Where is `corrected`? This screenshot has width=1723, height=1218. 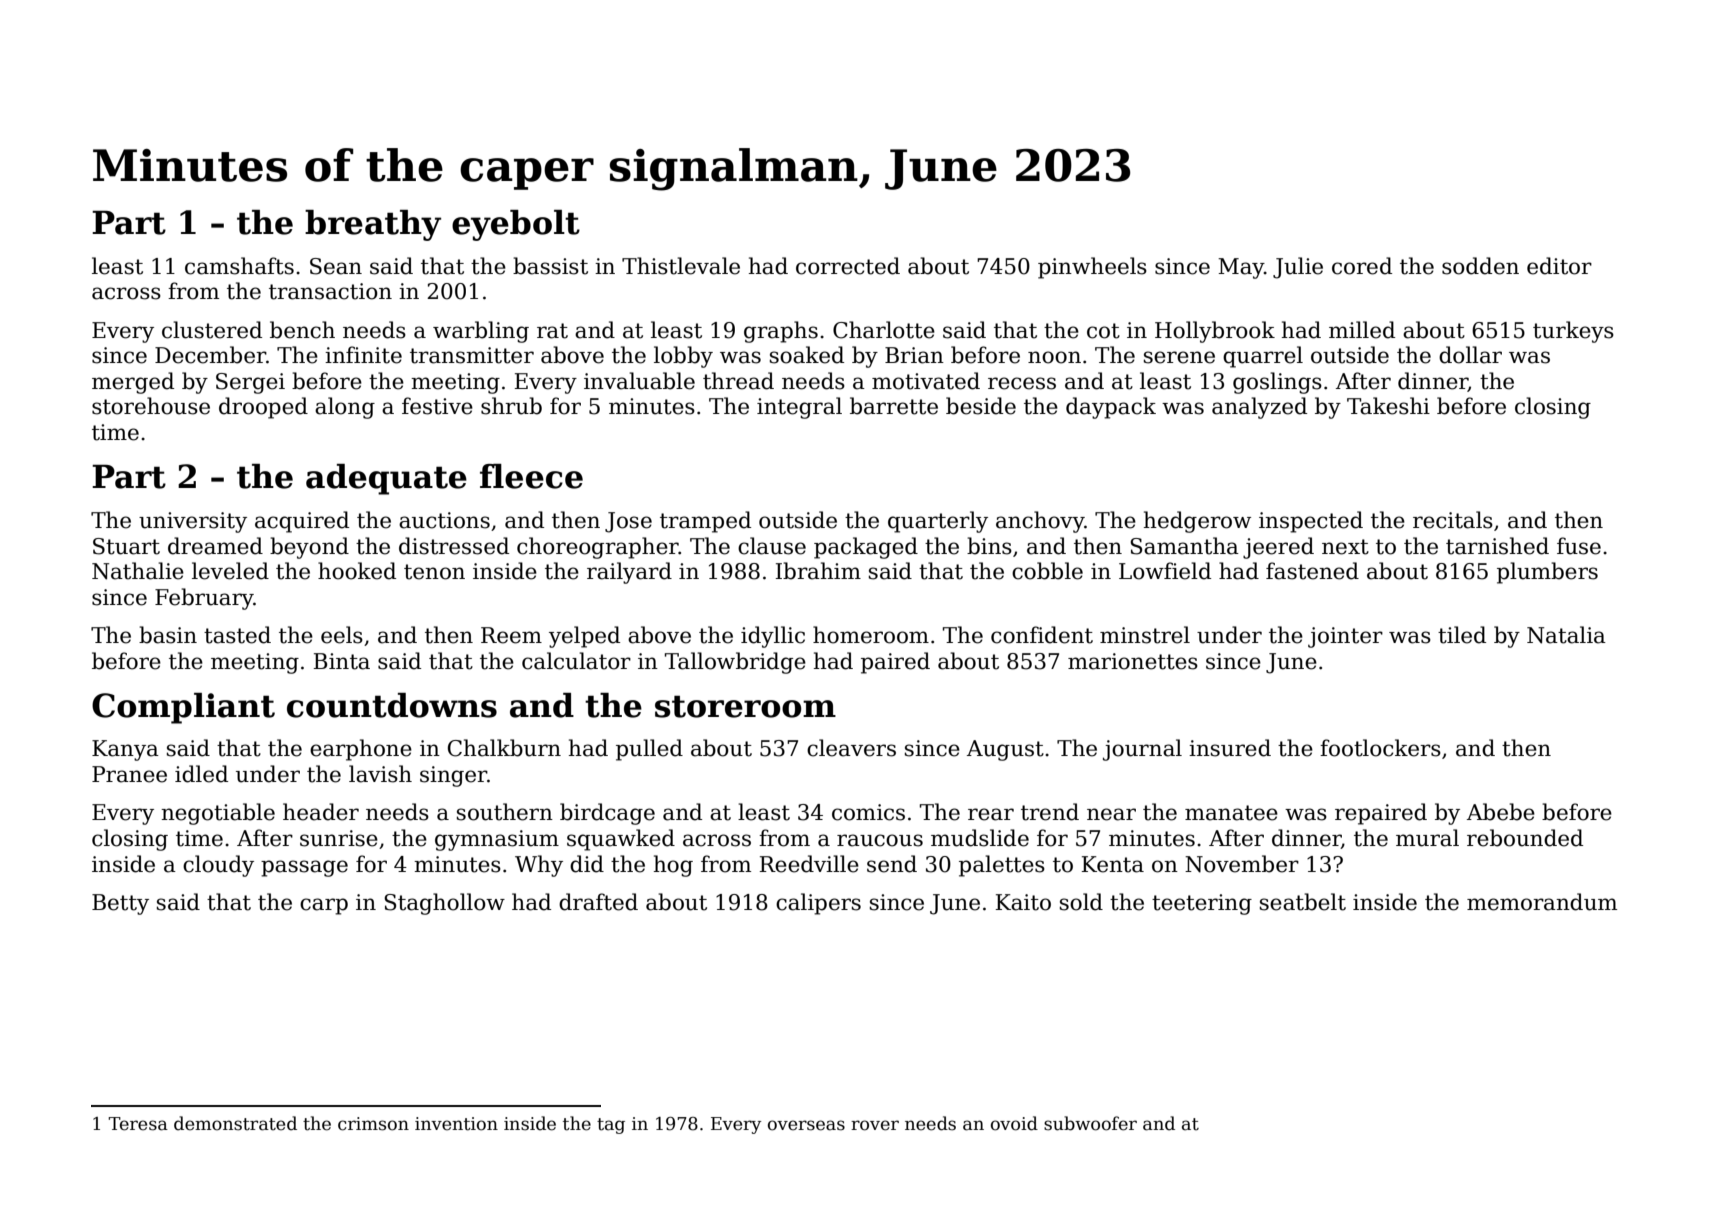
corrected is located at coordinates (848, 266).
